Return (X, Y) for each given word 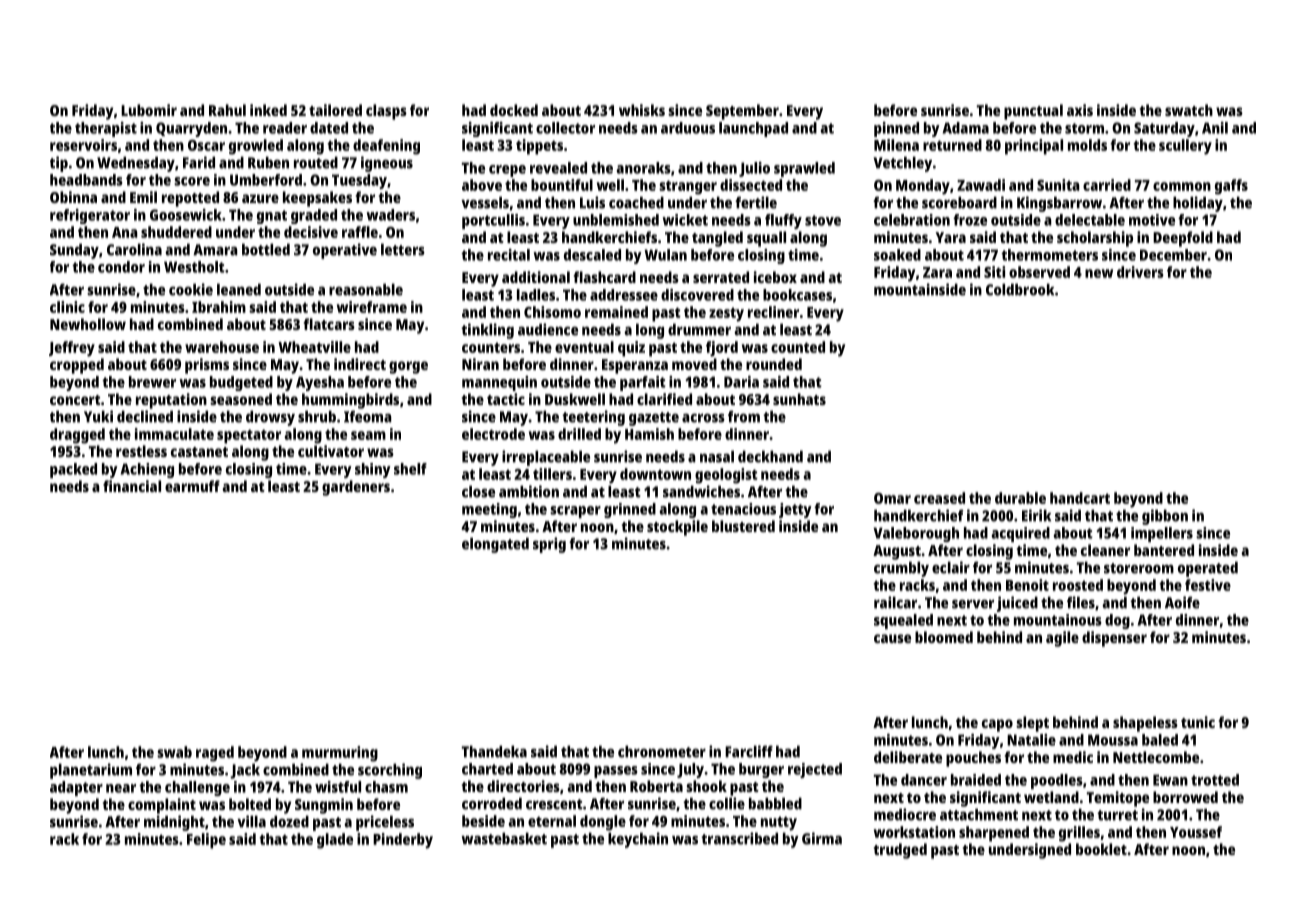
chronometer (662, 751)
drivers (1140, 272)
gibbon (1165, 517)
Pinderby (403, 841)
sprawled (804, 169)
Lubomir (149, 110)
